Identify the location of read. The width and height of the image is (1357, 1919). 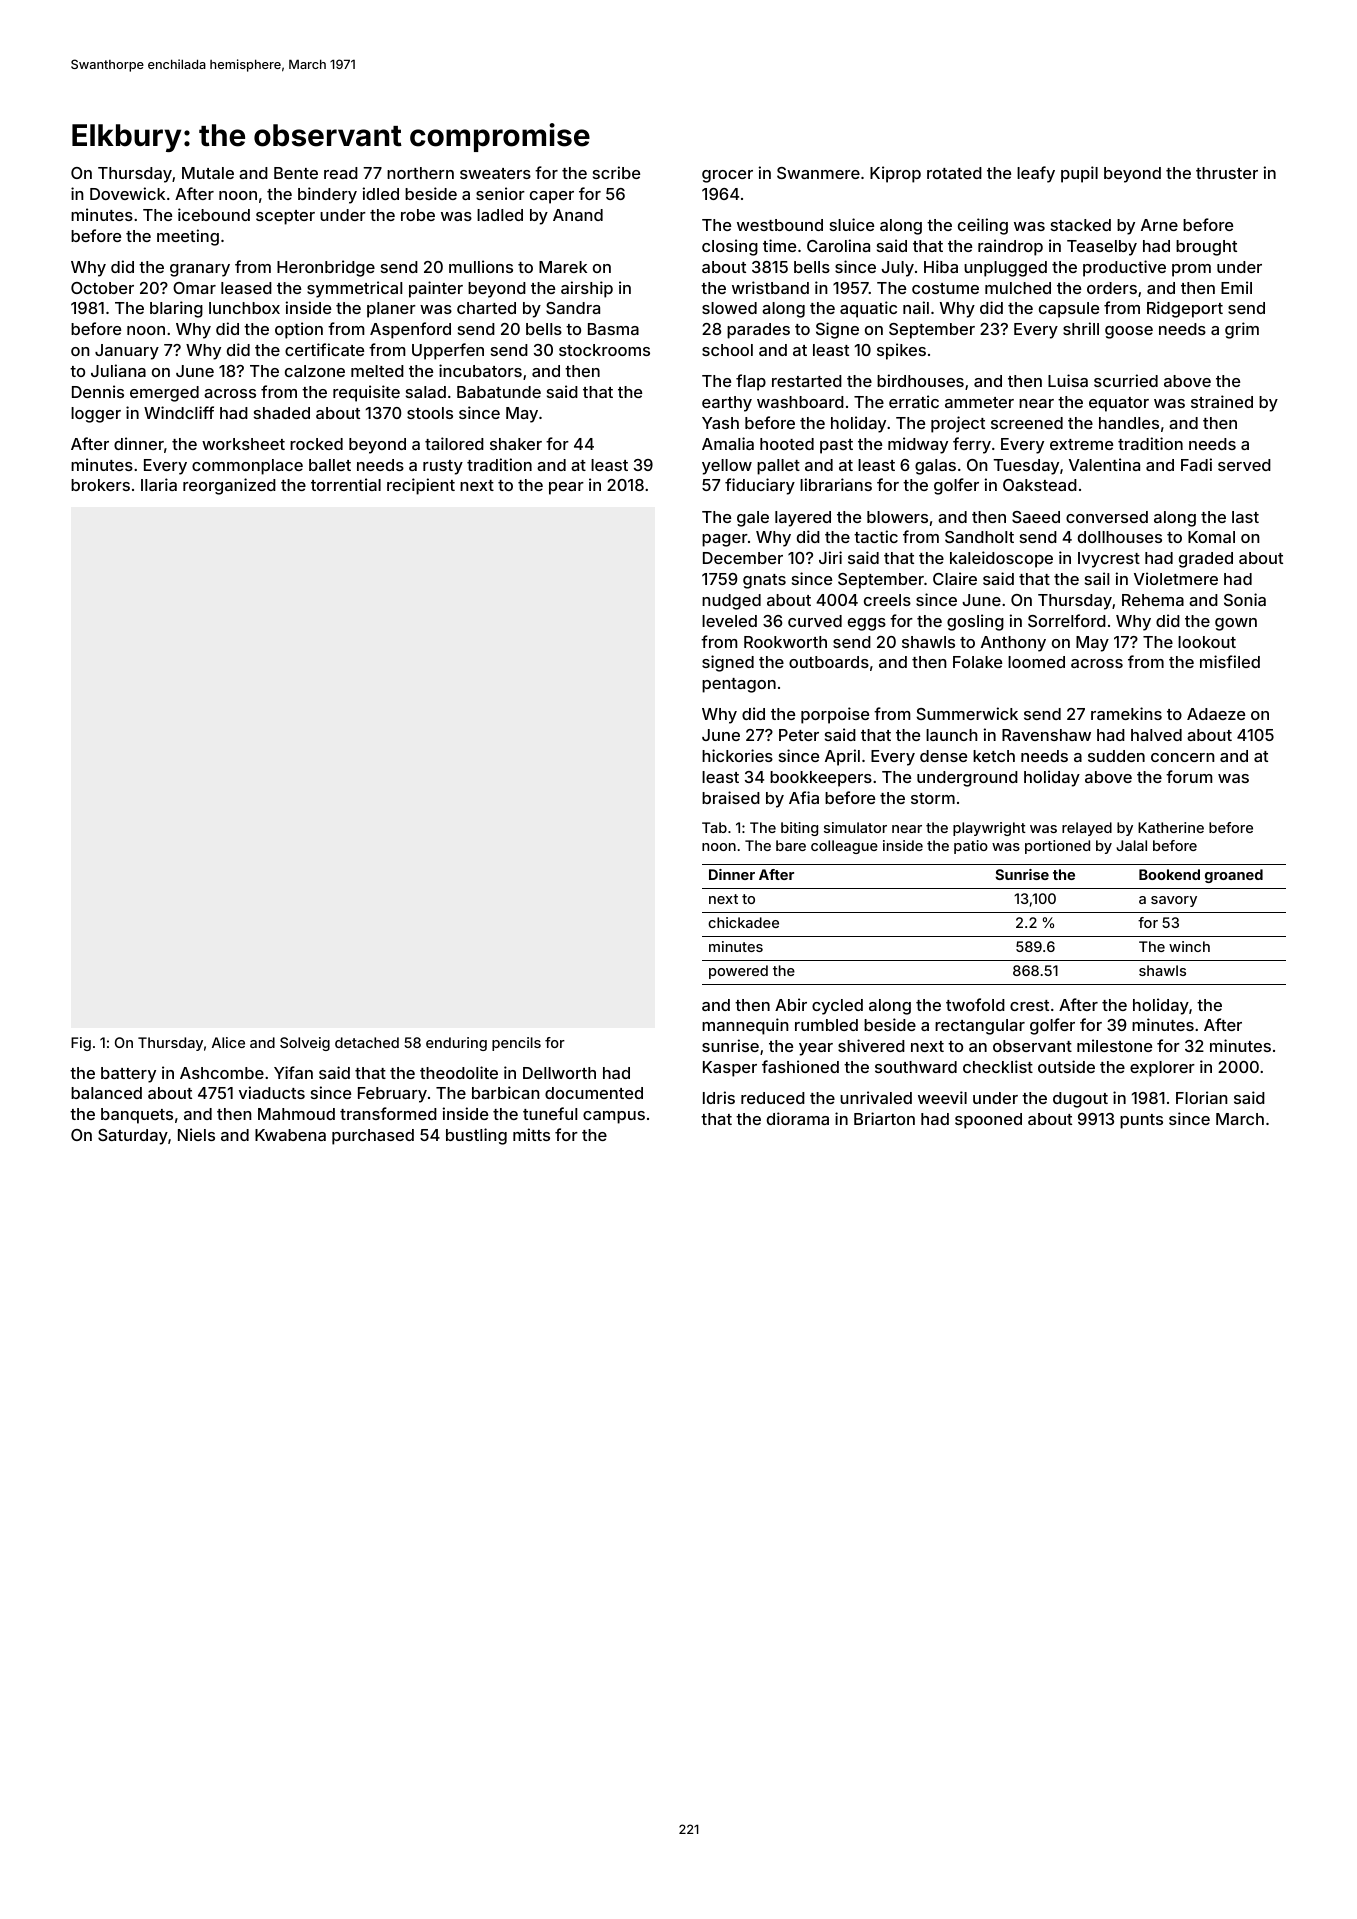
(341, 173).
